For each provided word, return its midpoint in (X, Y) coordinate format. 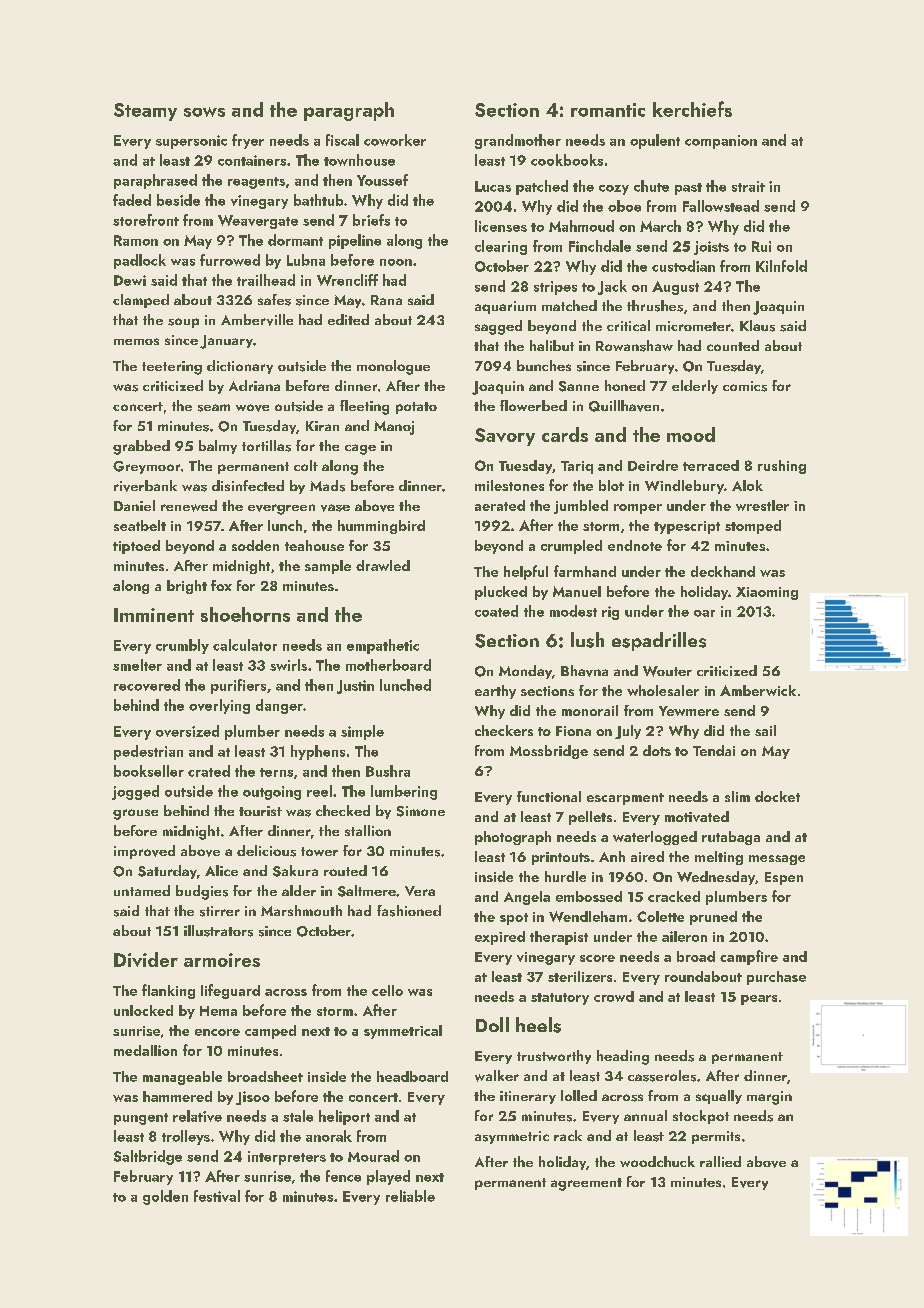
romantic (608, 110)
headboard (412, 1076)
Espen (784, 878)
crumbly (182, 646)
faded (132, 200)
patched (542, 187)
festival (217, 1196)
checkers (504, 730)
